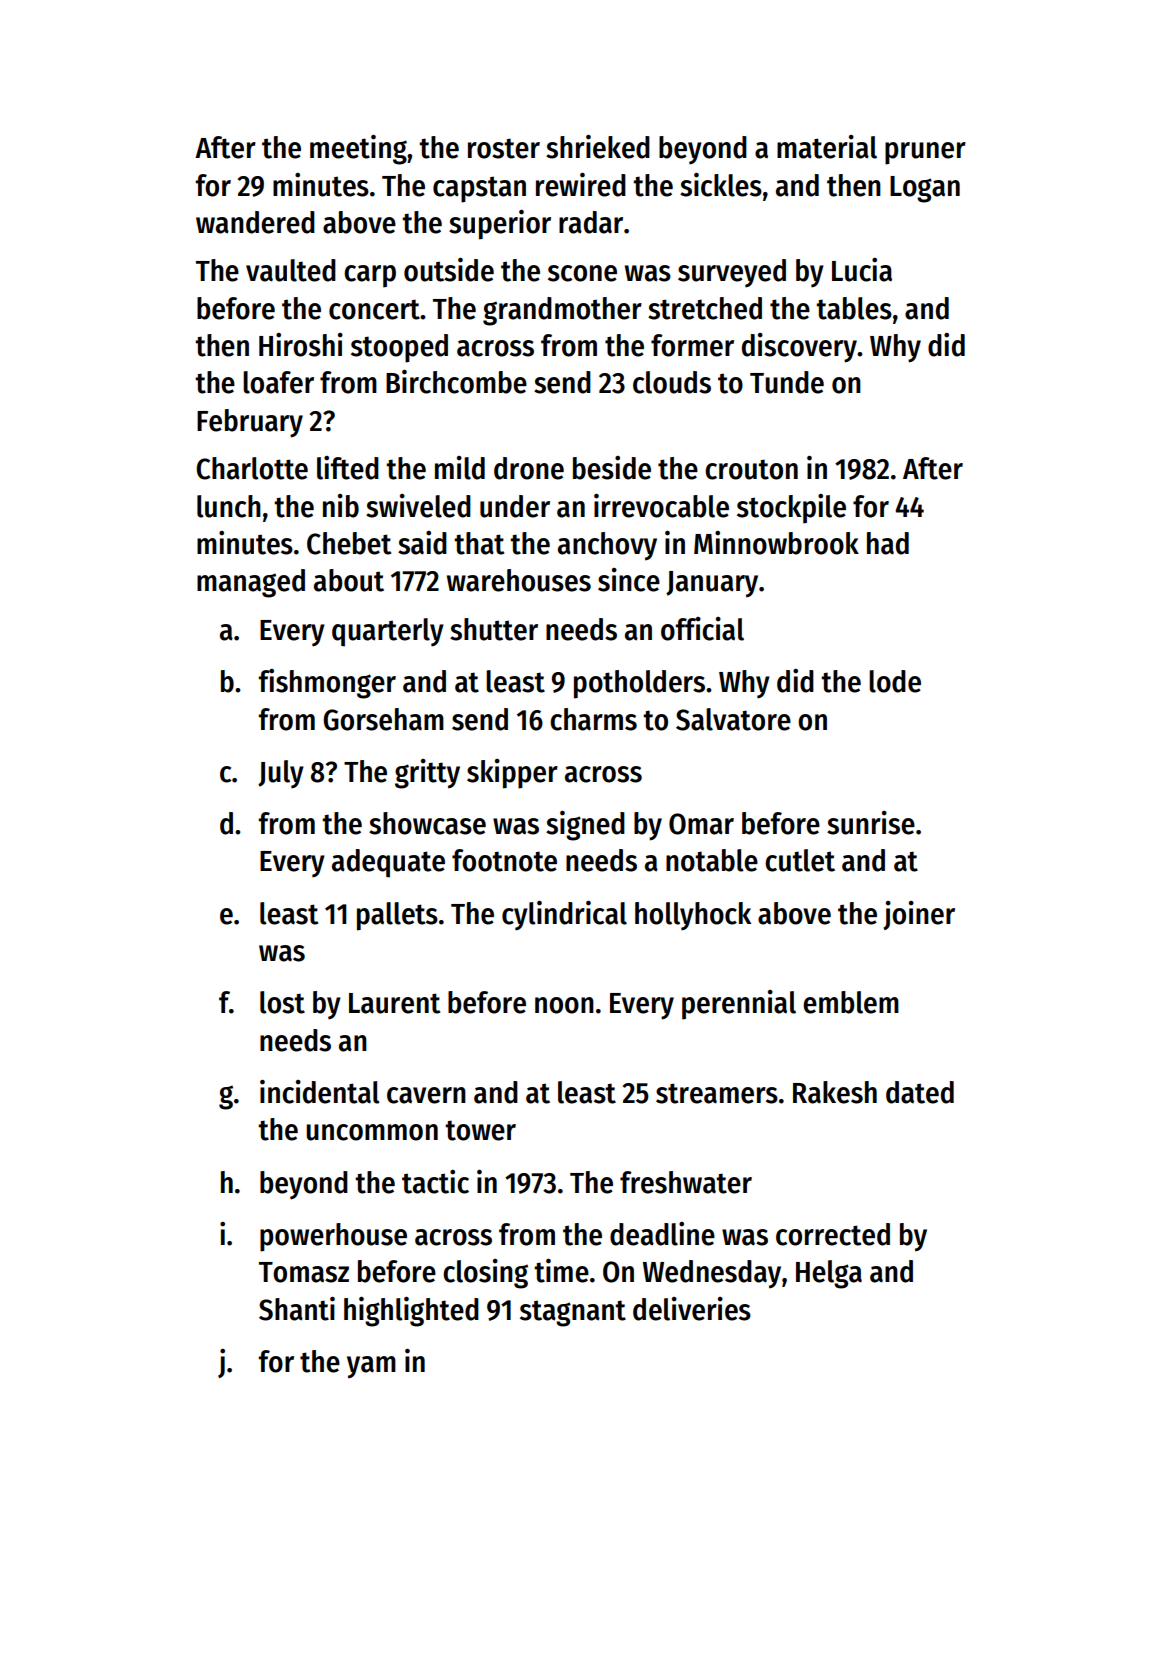  I want to click on carp, so click(370, 276).
